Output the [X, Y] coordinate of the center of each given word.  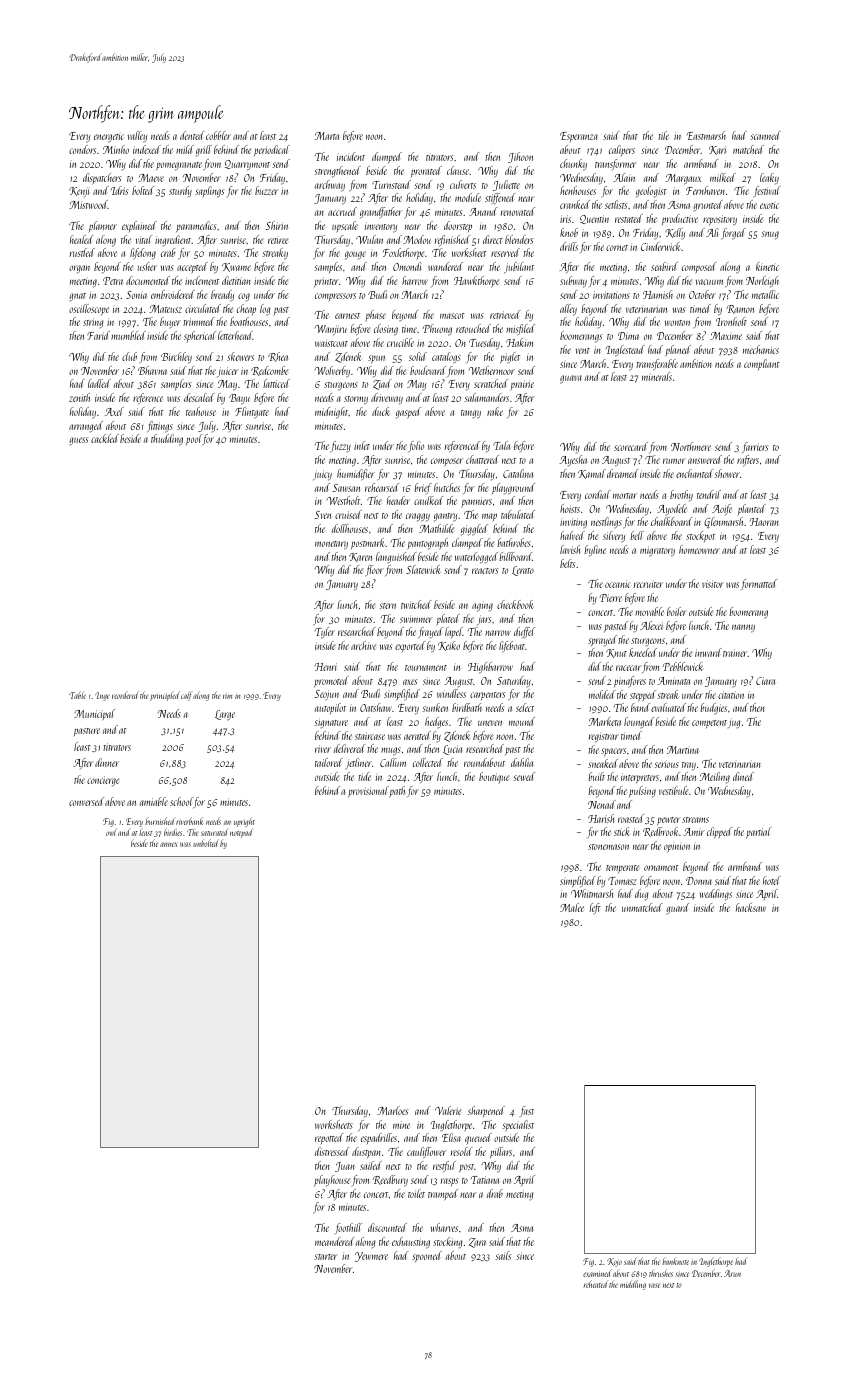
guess [79, 441]
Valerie [448, 1110]
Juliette [506, 185]
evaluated [668, 707]
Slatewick [423, 569]
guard [678, 908]
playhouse [332, 1181]
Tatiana [485, 1180]
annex [168, 844]
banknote [675, 1261]
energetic [109, 137]
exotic [769, 205]
